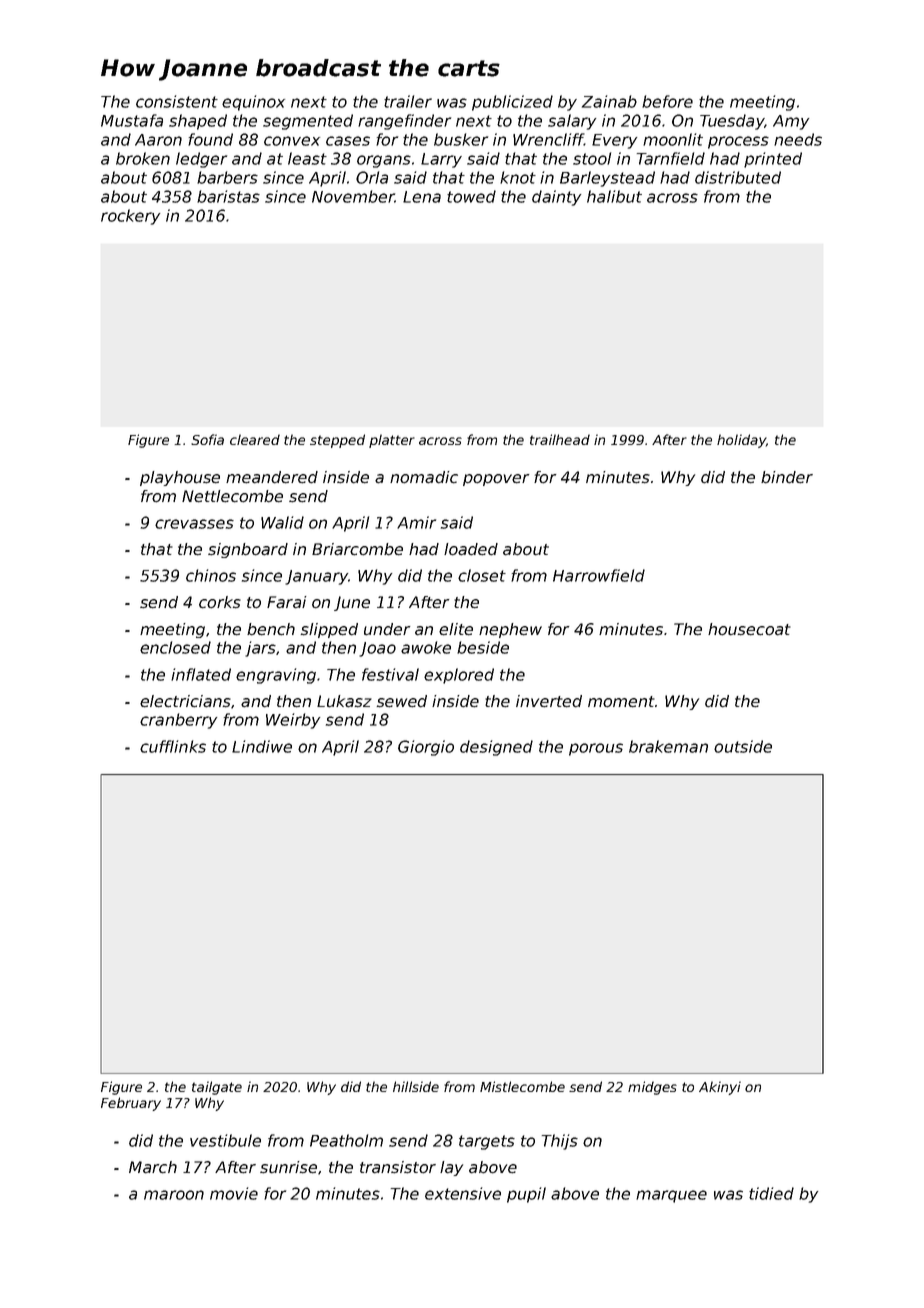  I want to click on salary, so click(572, 122).
